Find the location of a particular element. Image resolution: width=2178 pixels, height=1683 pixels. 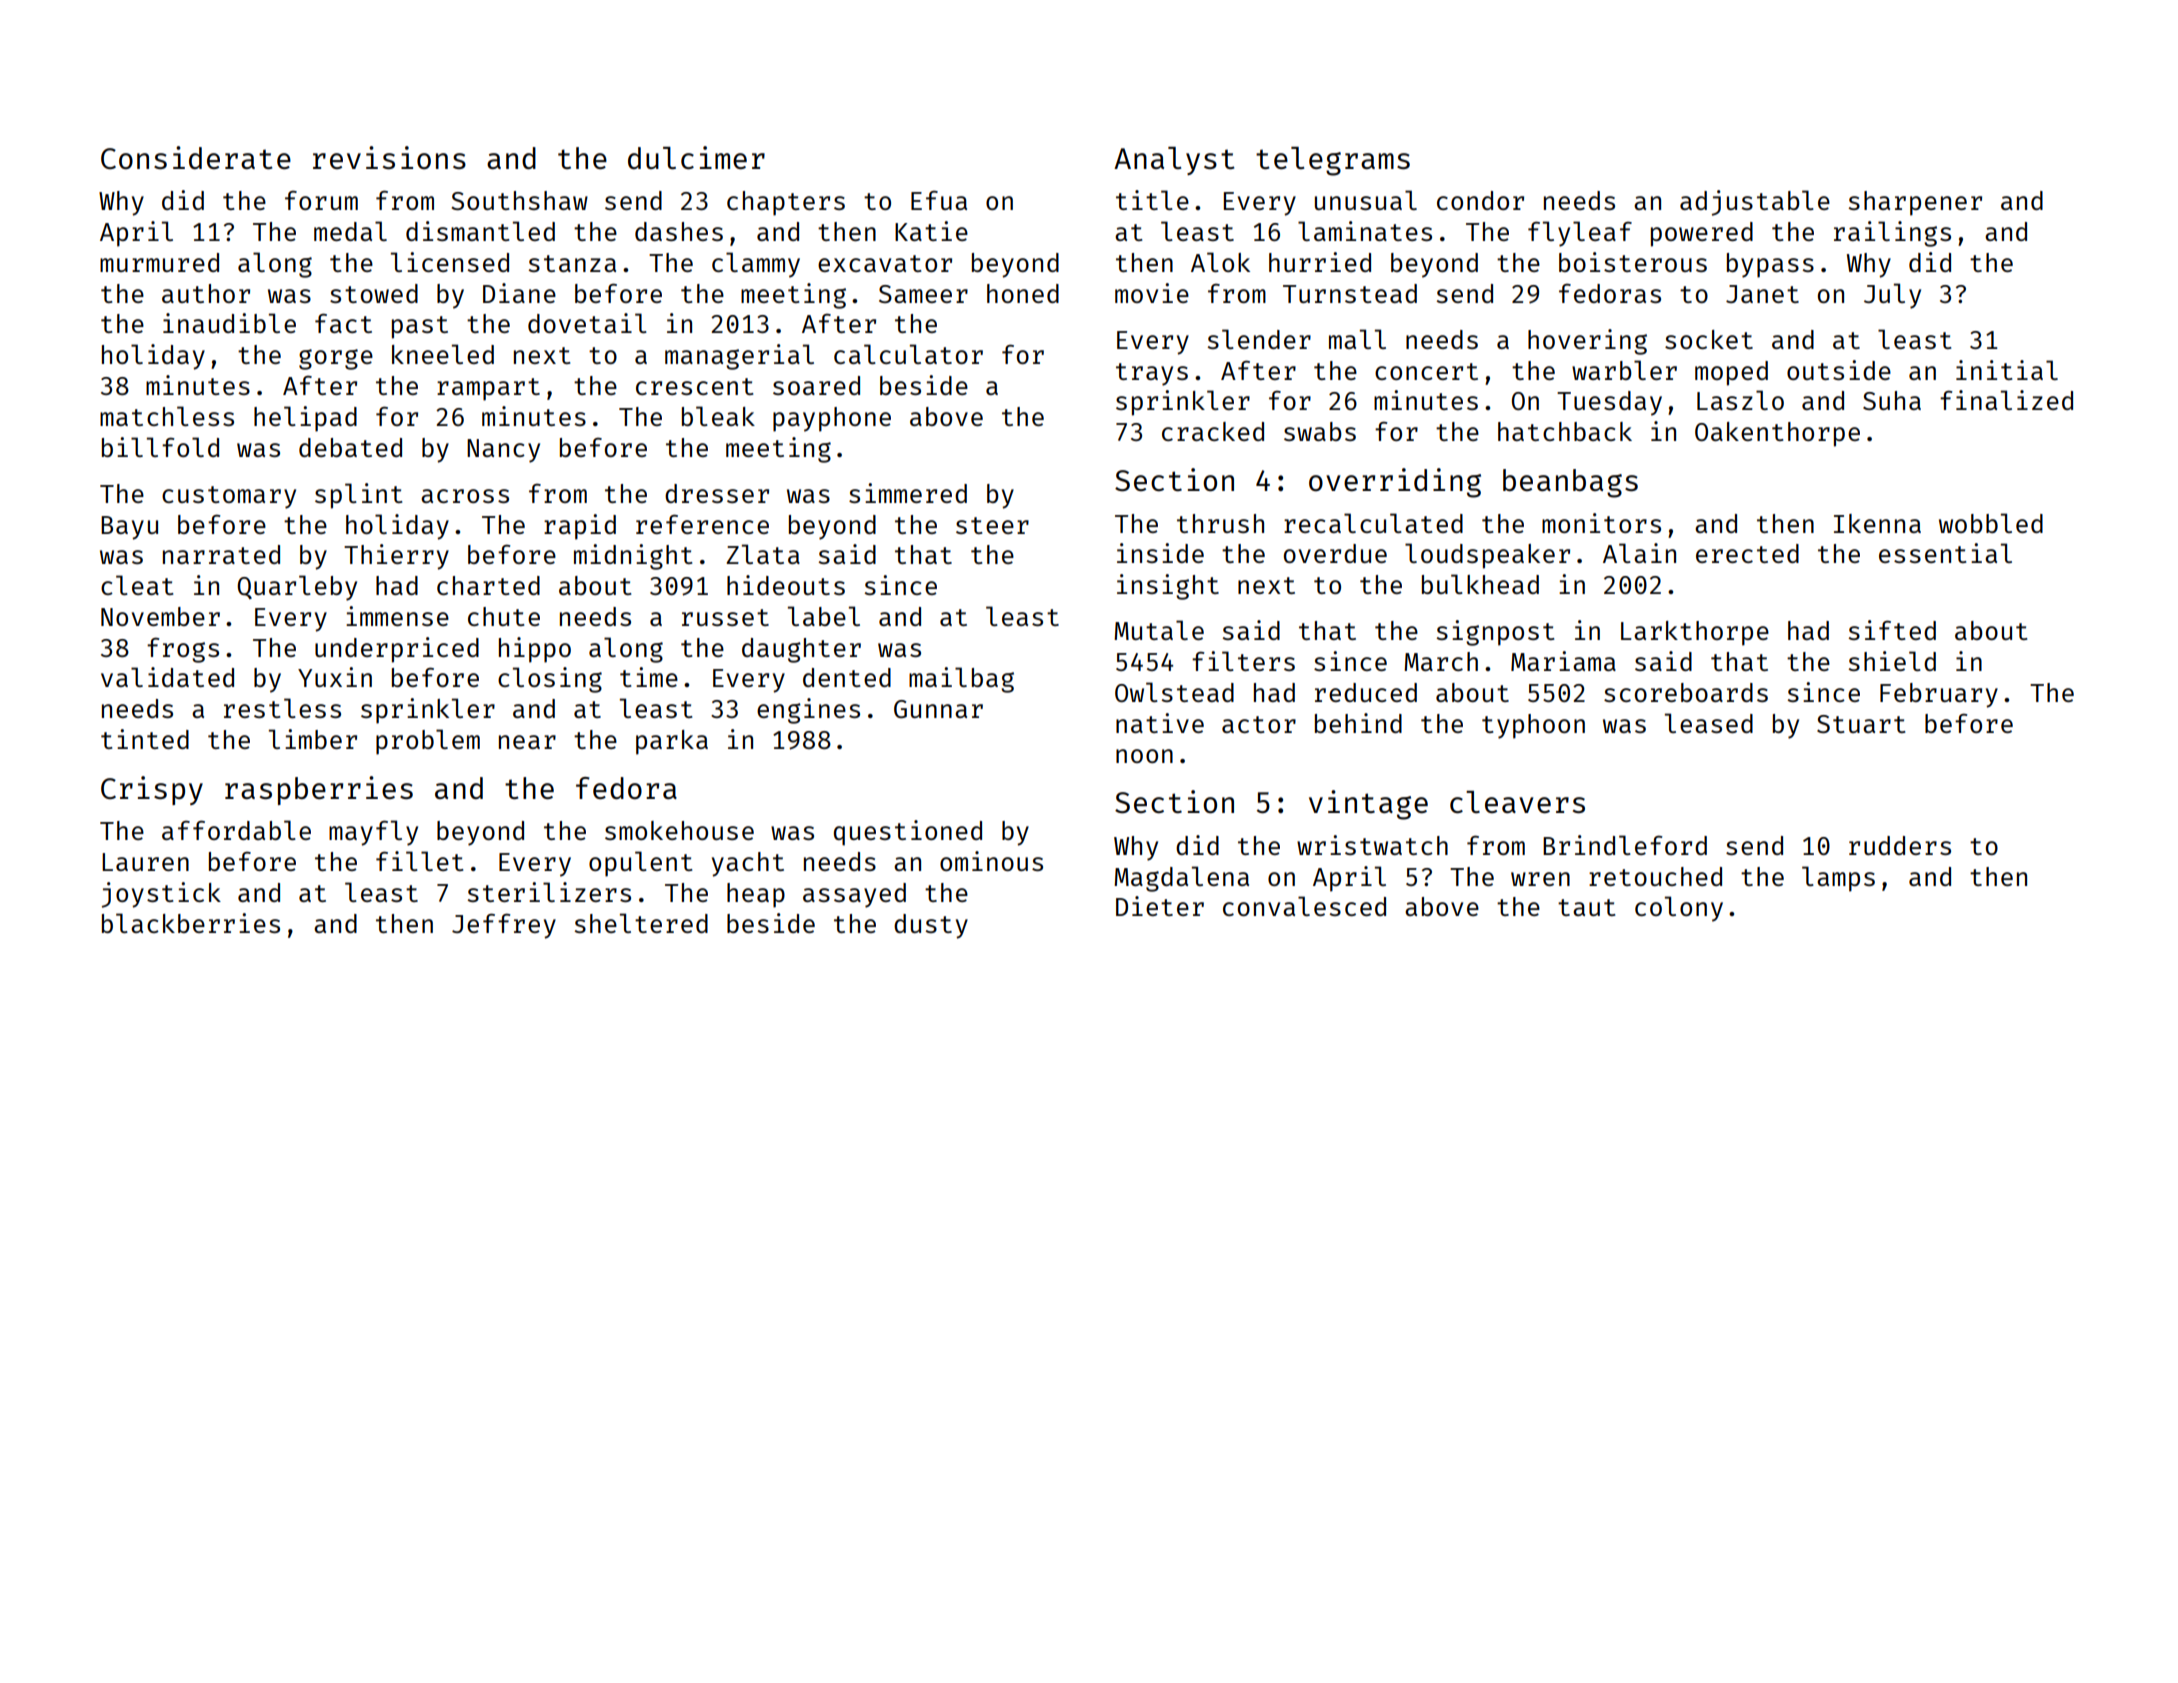

Analyst is located at coordinates (1174, 161).
